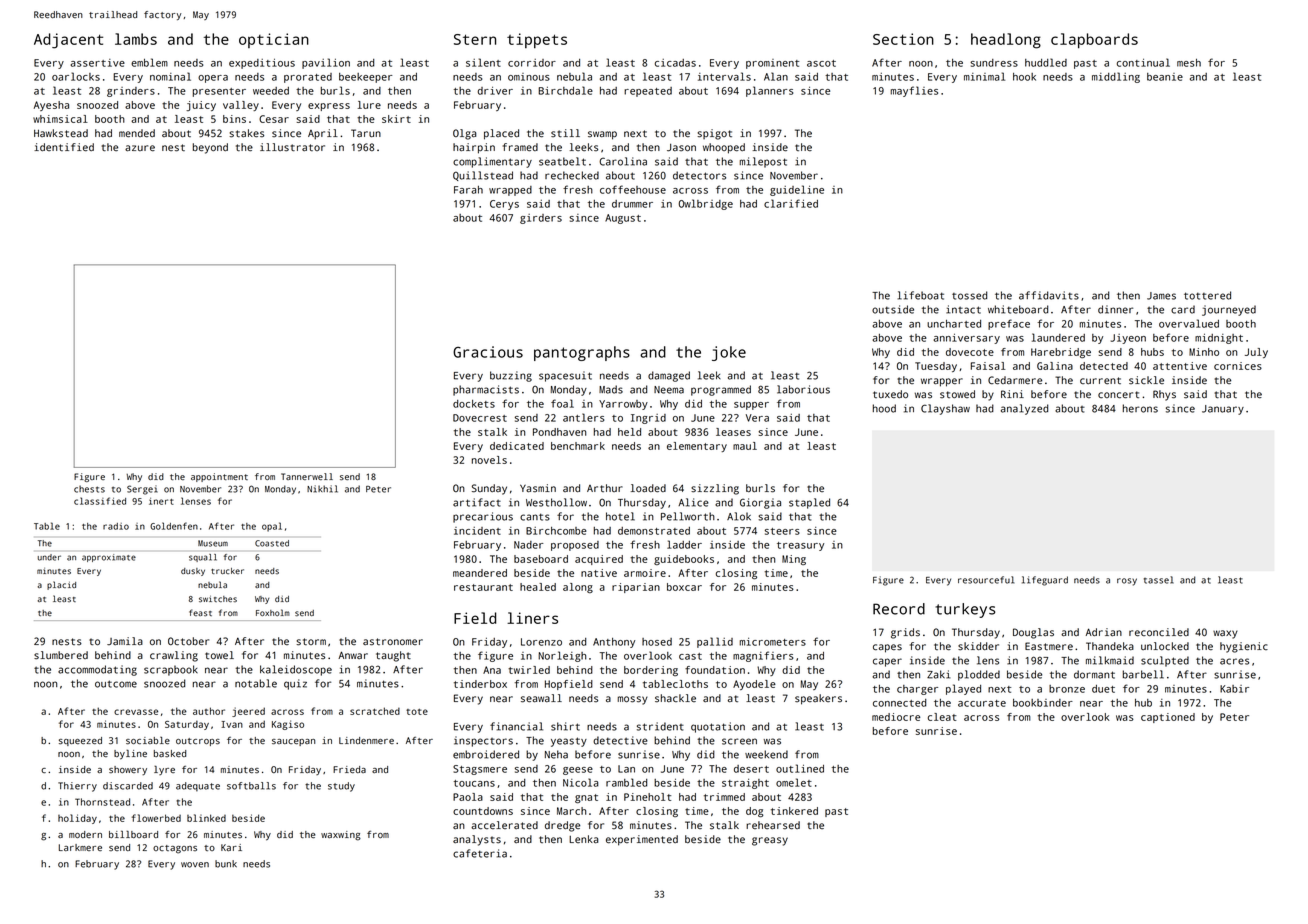 This screenshot has width=1308, height=924. What do you see at coordinates (794, 560) in the screenshot?
I see `Ming` at bounding box center [794, 560].
